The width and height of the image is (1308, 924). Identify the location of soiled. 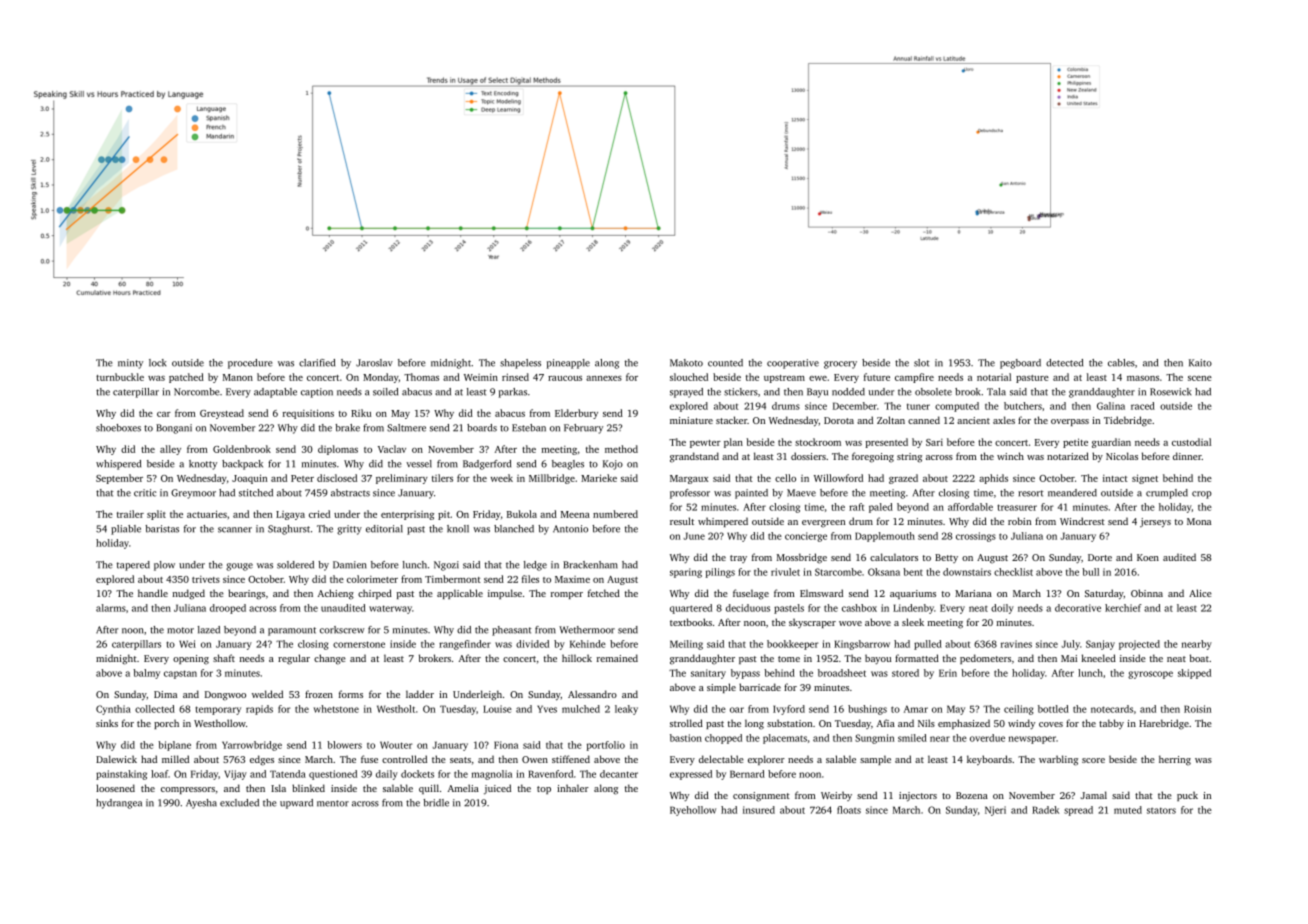
(385, 392).
